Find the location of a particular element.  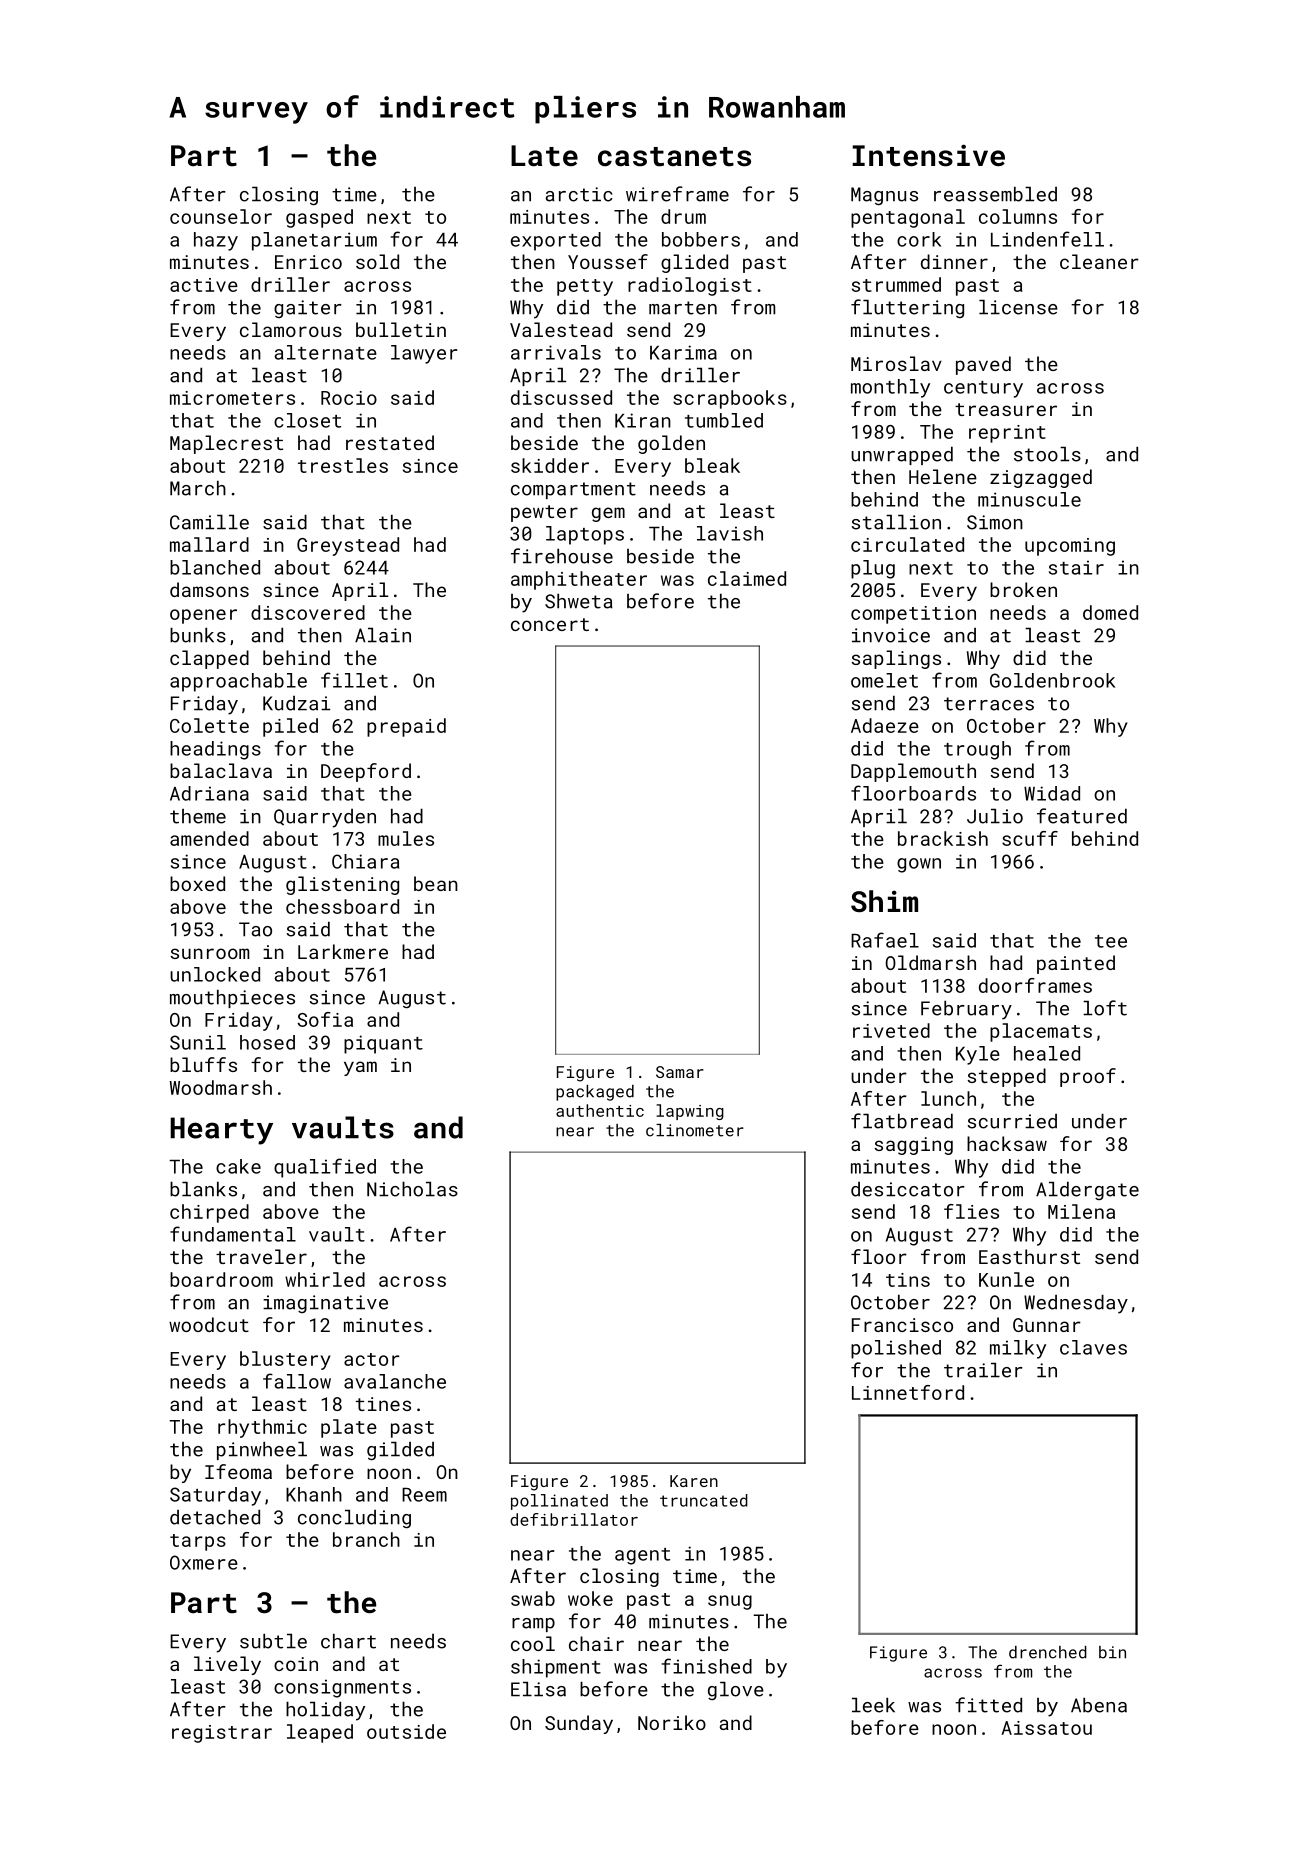

clinometer is located at coordinates (695, 1130).
